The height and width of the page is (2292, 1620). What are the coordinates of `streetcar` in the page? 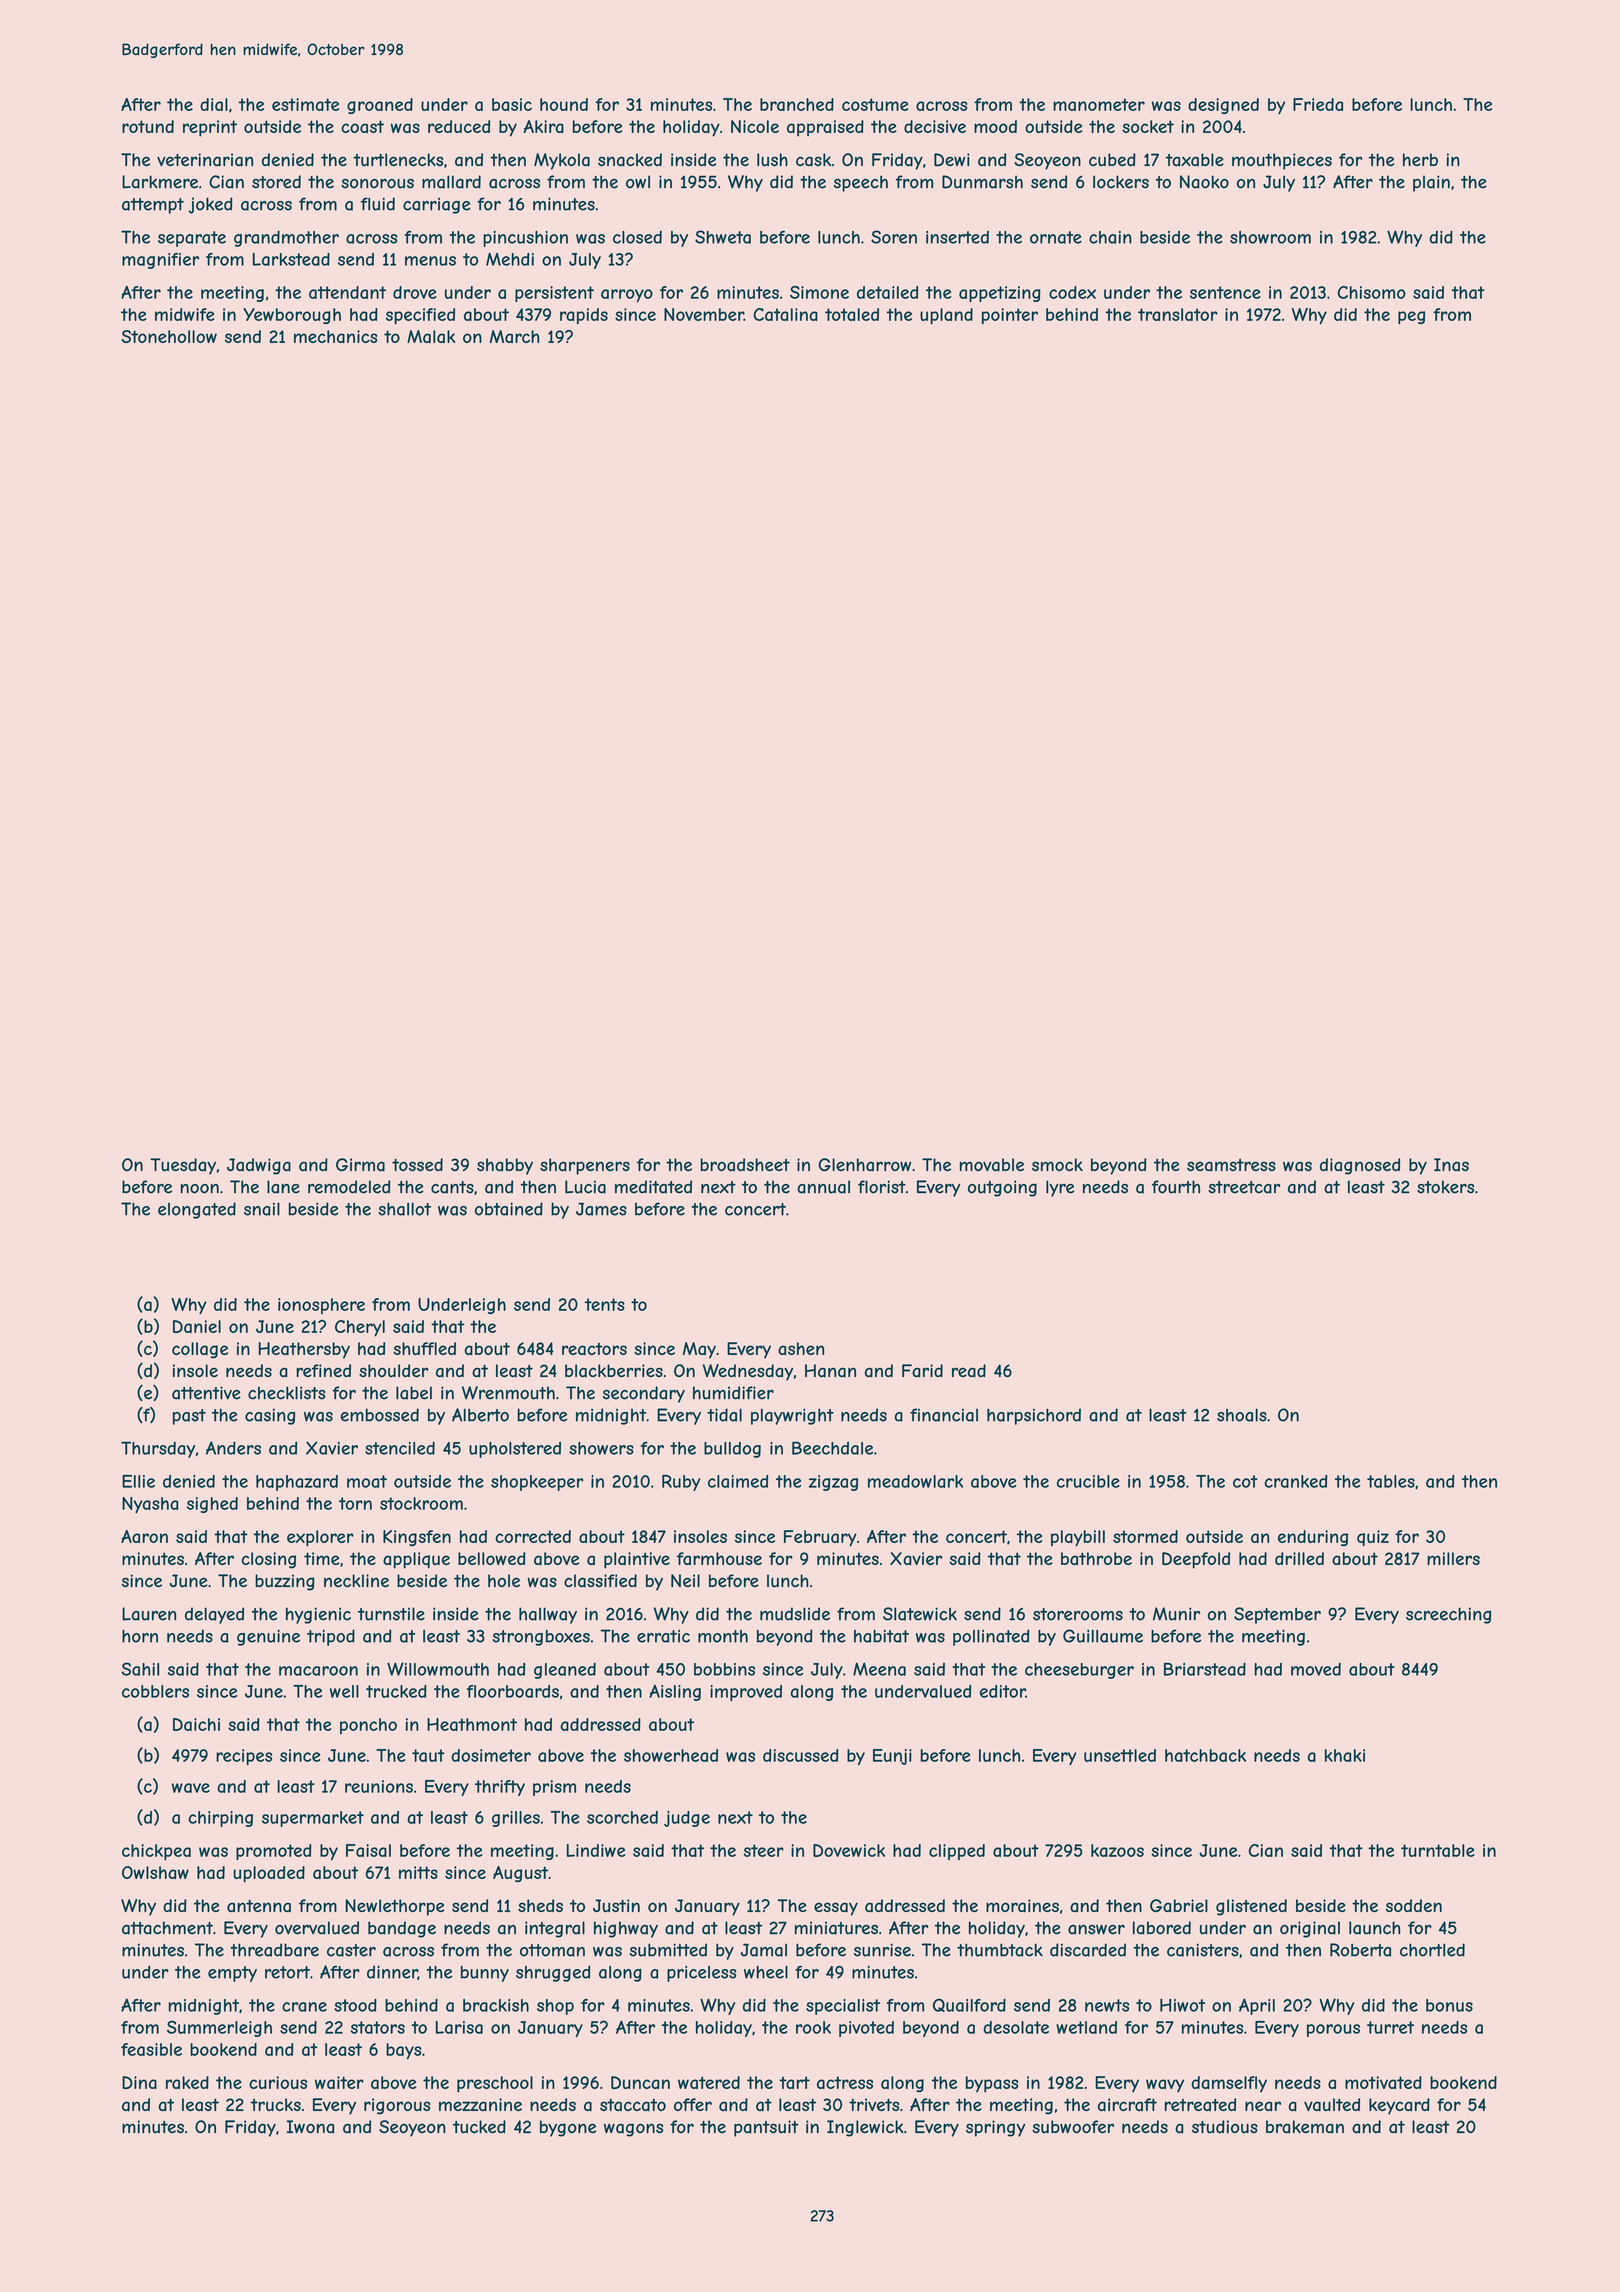 It's located at (1244, 1187).
